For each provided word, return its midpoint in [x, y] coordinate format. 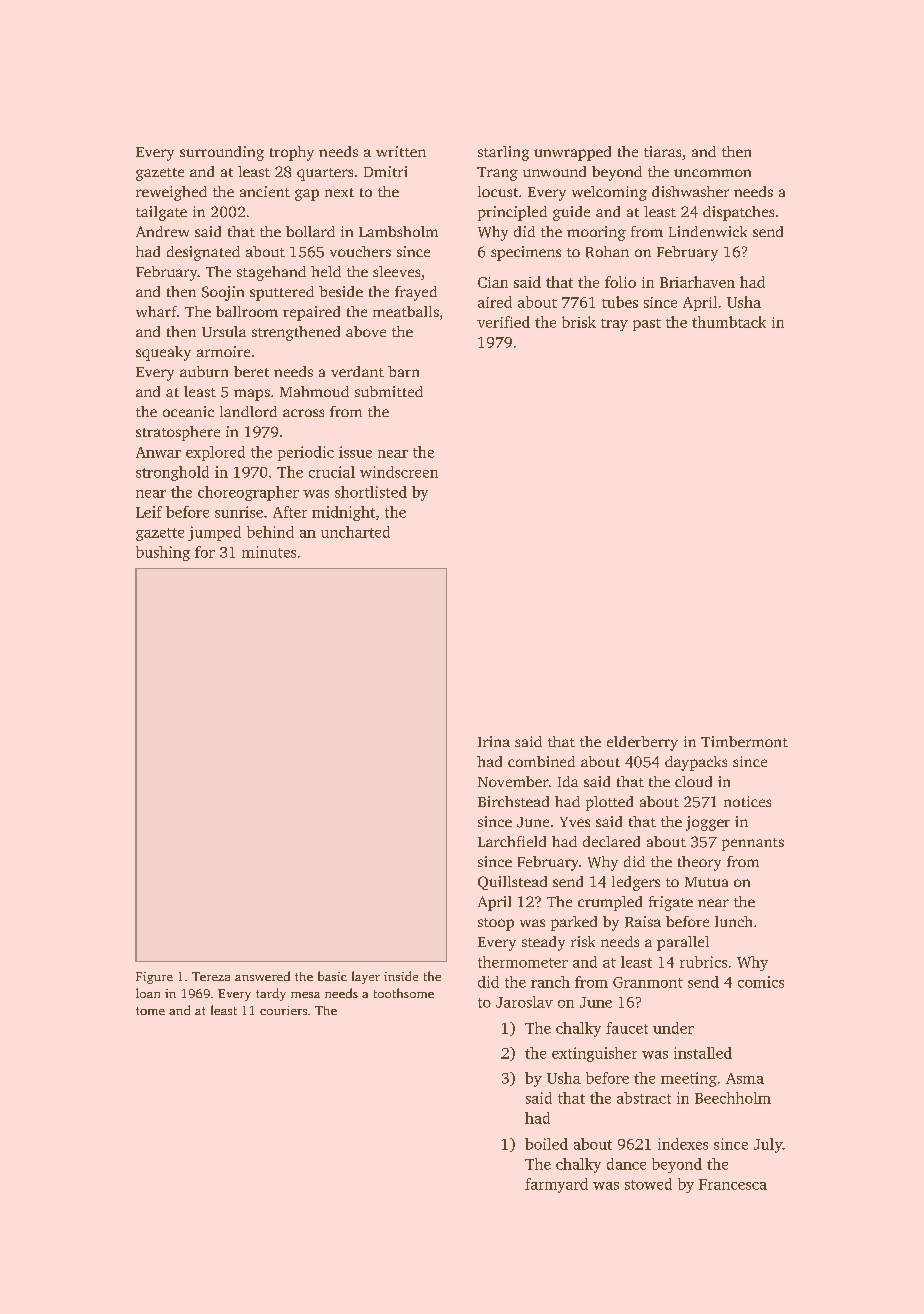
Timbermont [744, 741]
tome [150, 1011]
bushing [163, 553]
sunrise [239, 512]
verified [503, 322]
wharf [156, 311]
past [647, 325]
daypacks [696, 763]
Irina [494, 741]
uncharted [355, 532]
